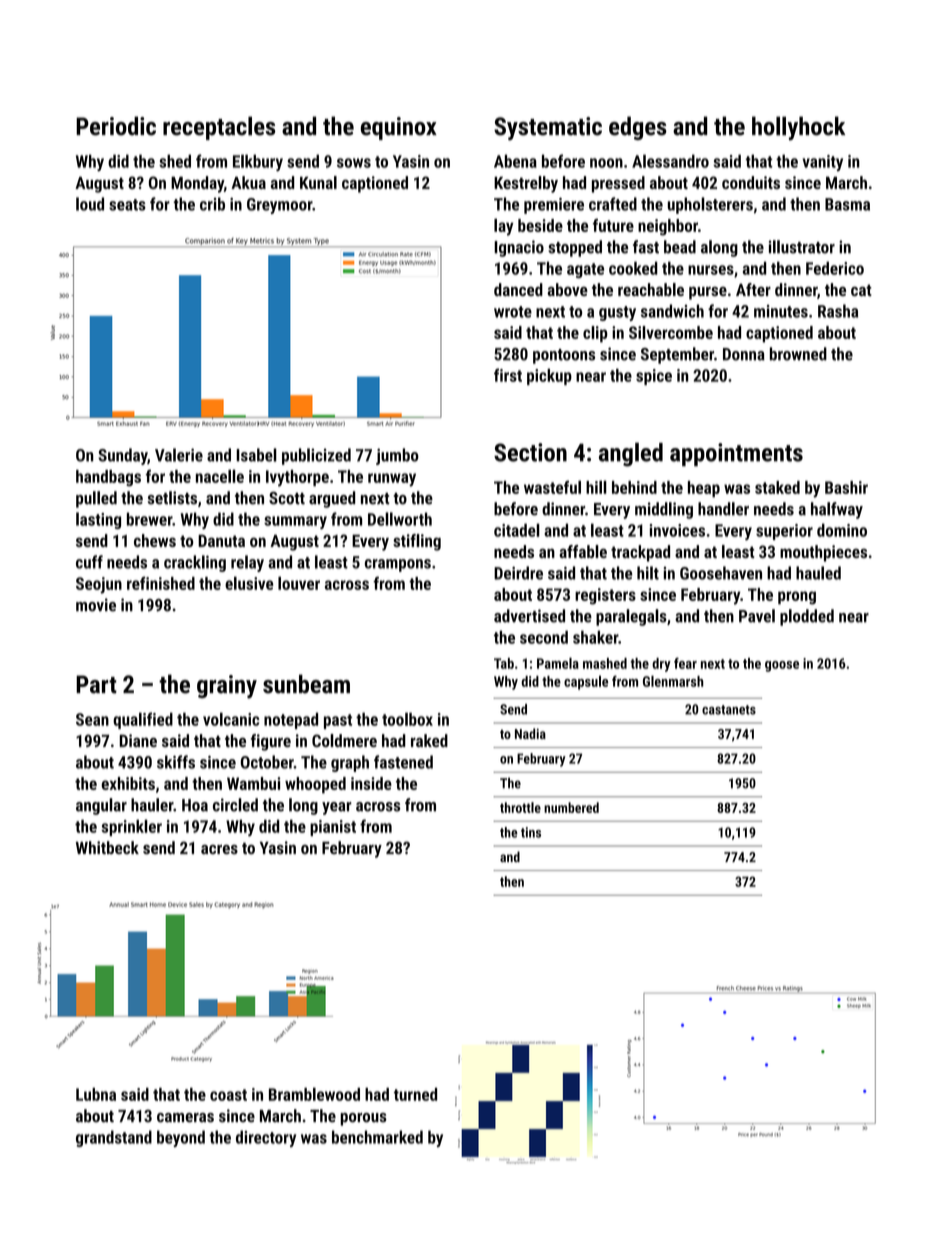 The height and width of the document is (1233, 952). What do you see at coordinates (219, 849) in the document?
I see `acres` at bounding box center [219, 849].
